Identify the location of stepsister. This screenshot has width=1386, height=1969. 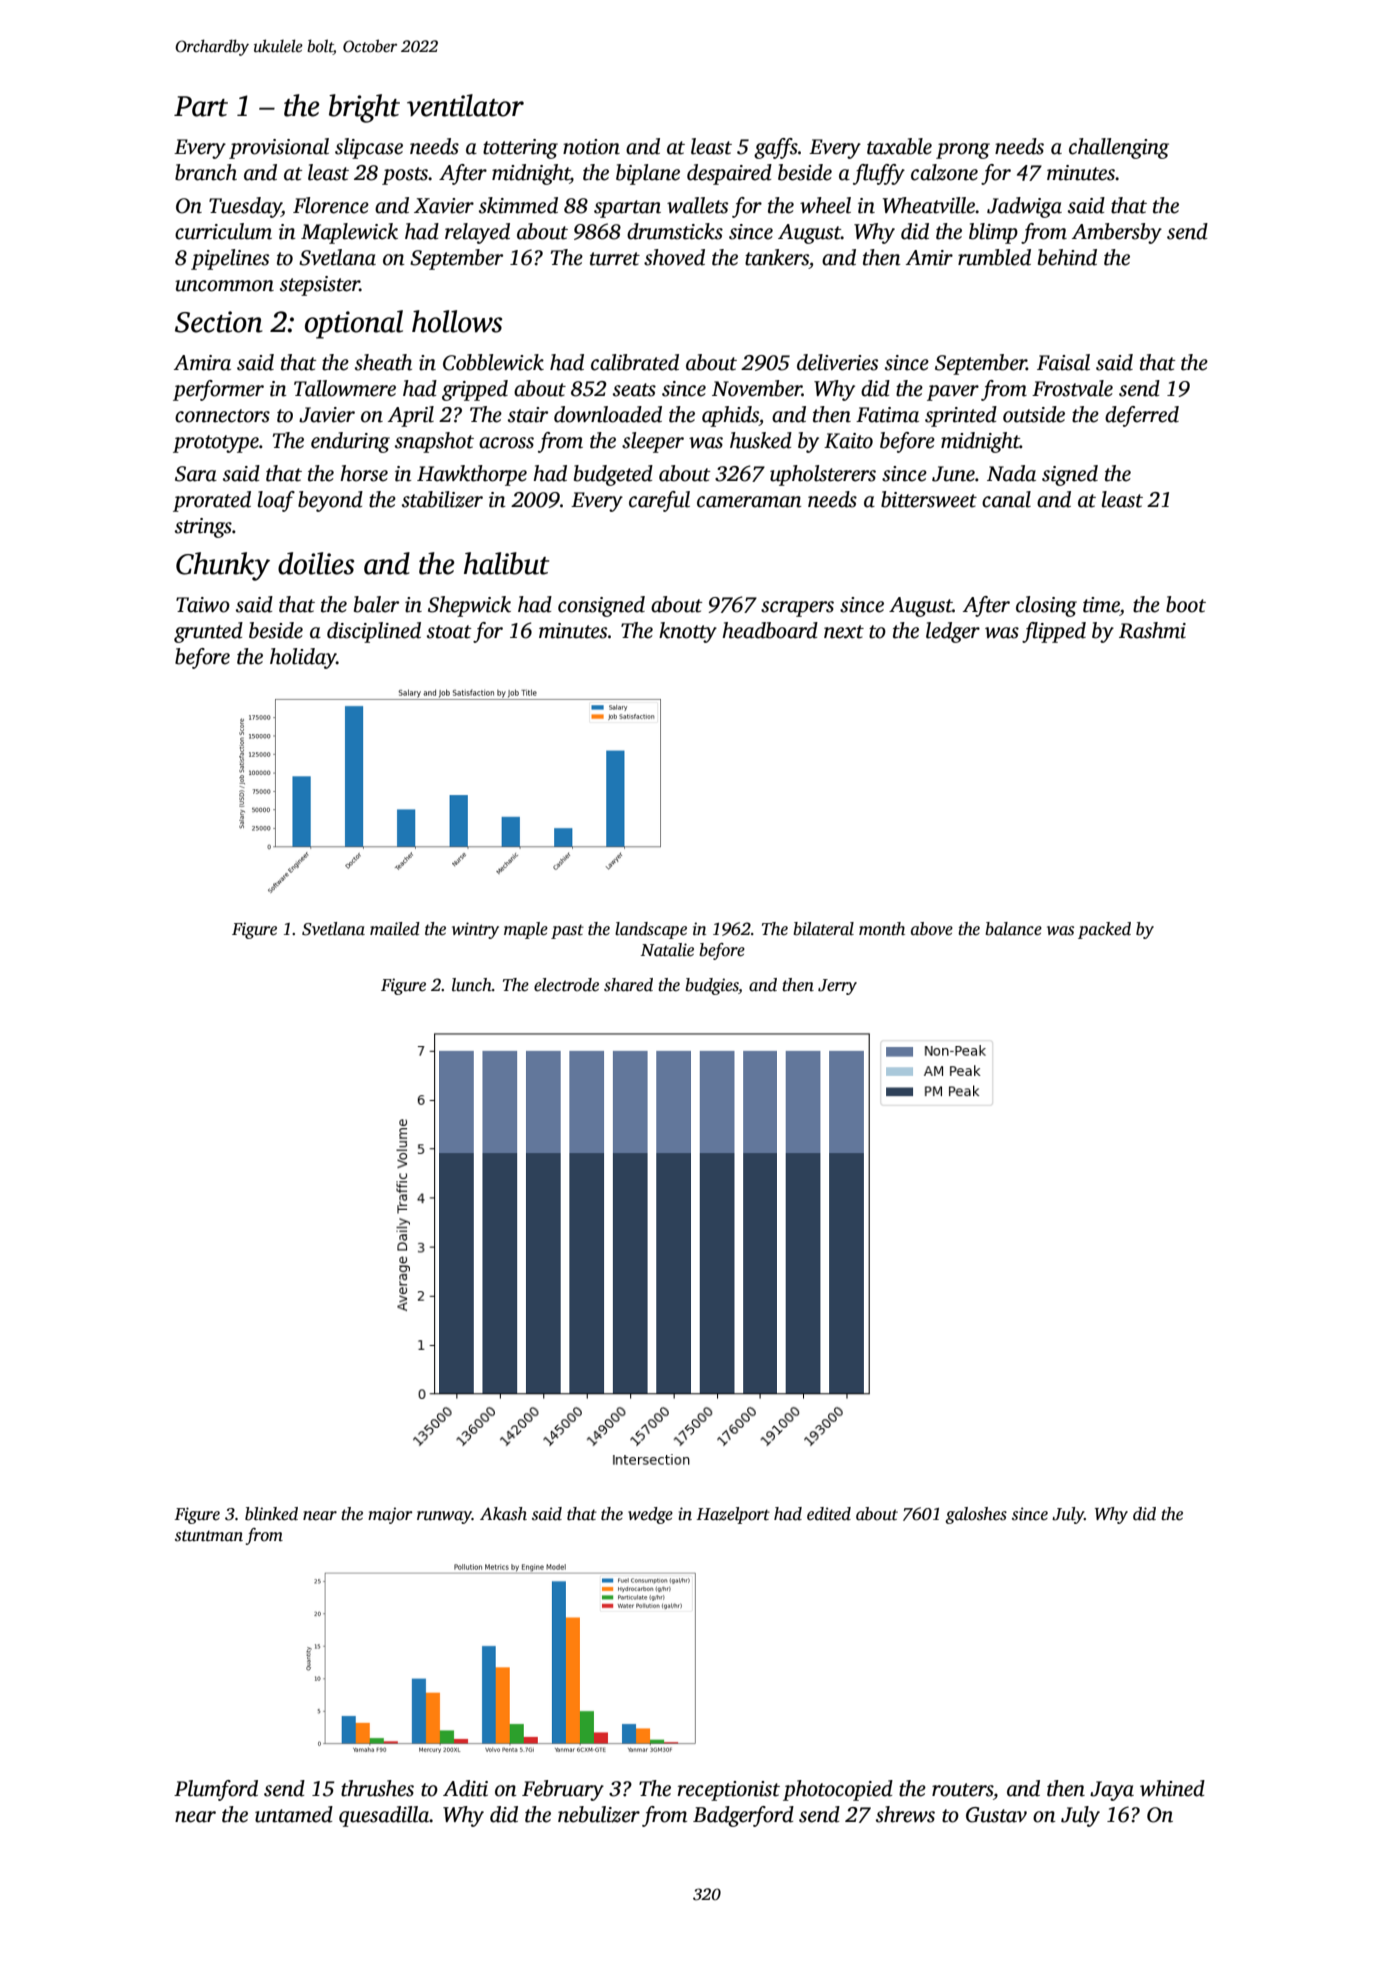
(320, 286).
